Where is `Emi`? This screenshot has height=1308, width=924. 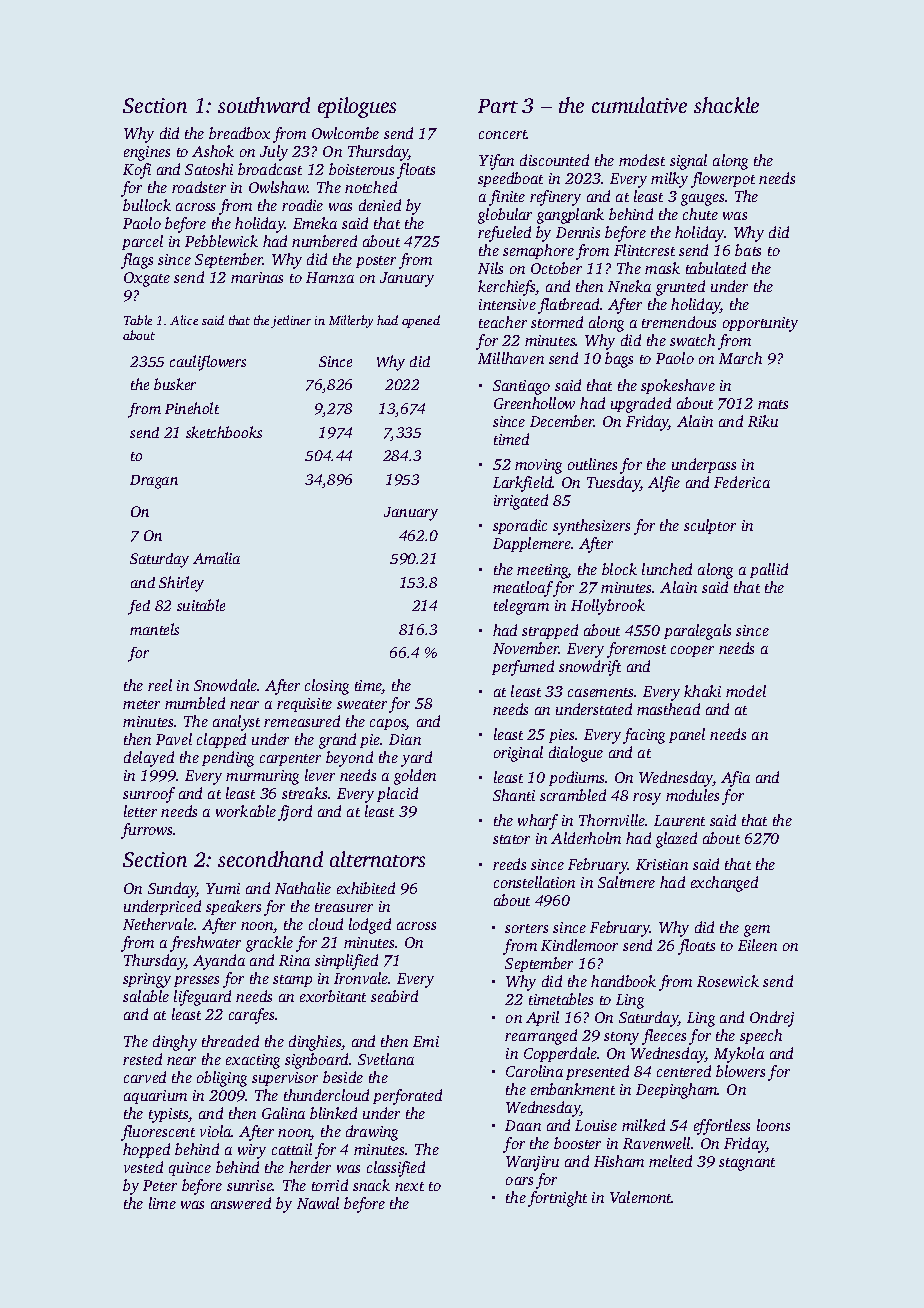 Emi is located at coordinates (426, 1041).
